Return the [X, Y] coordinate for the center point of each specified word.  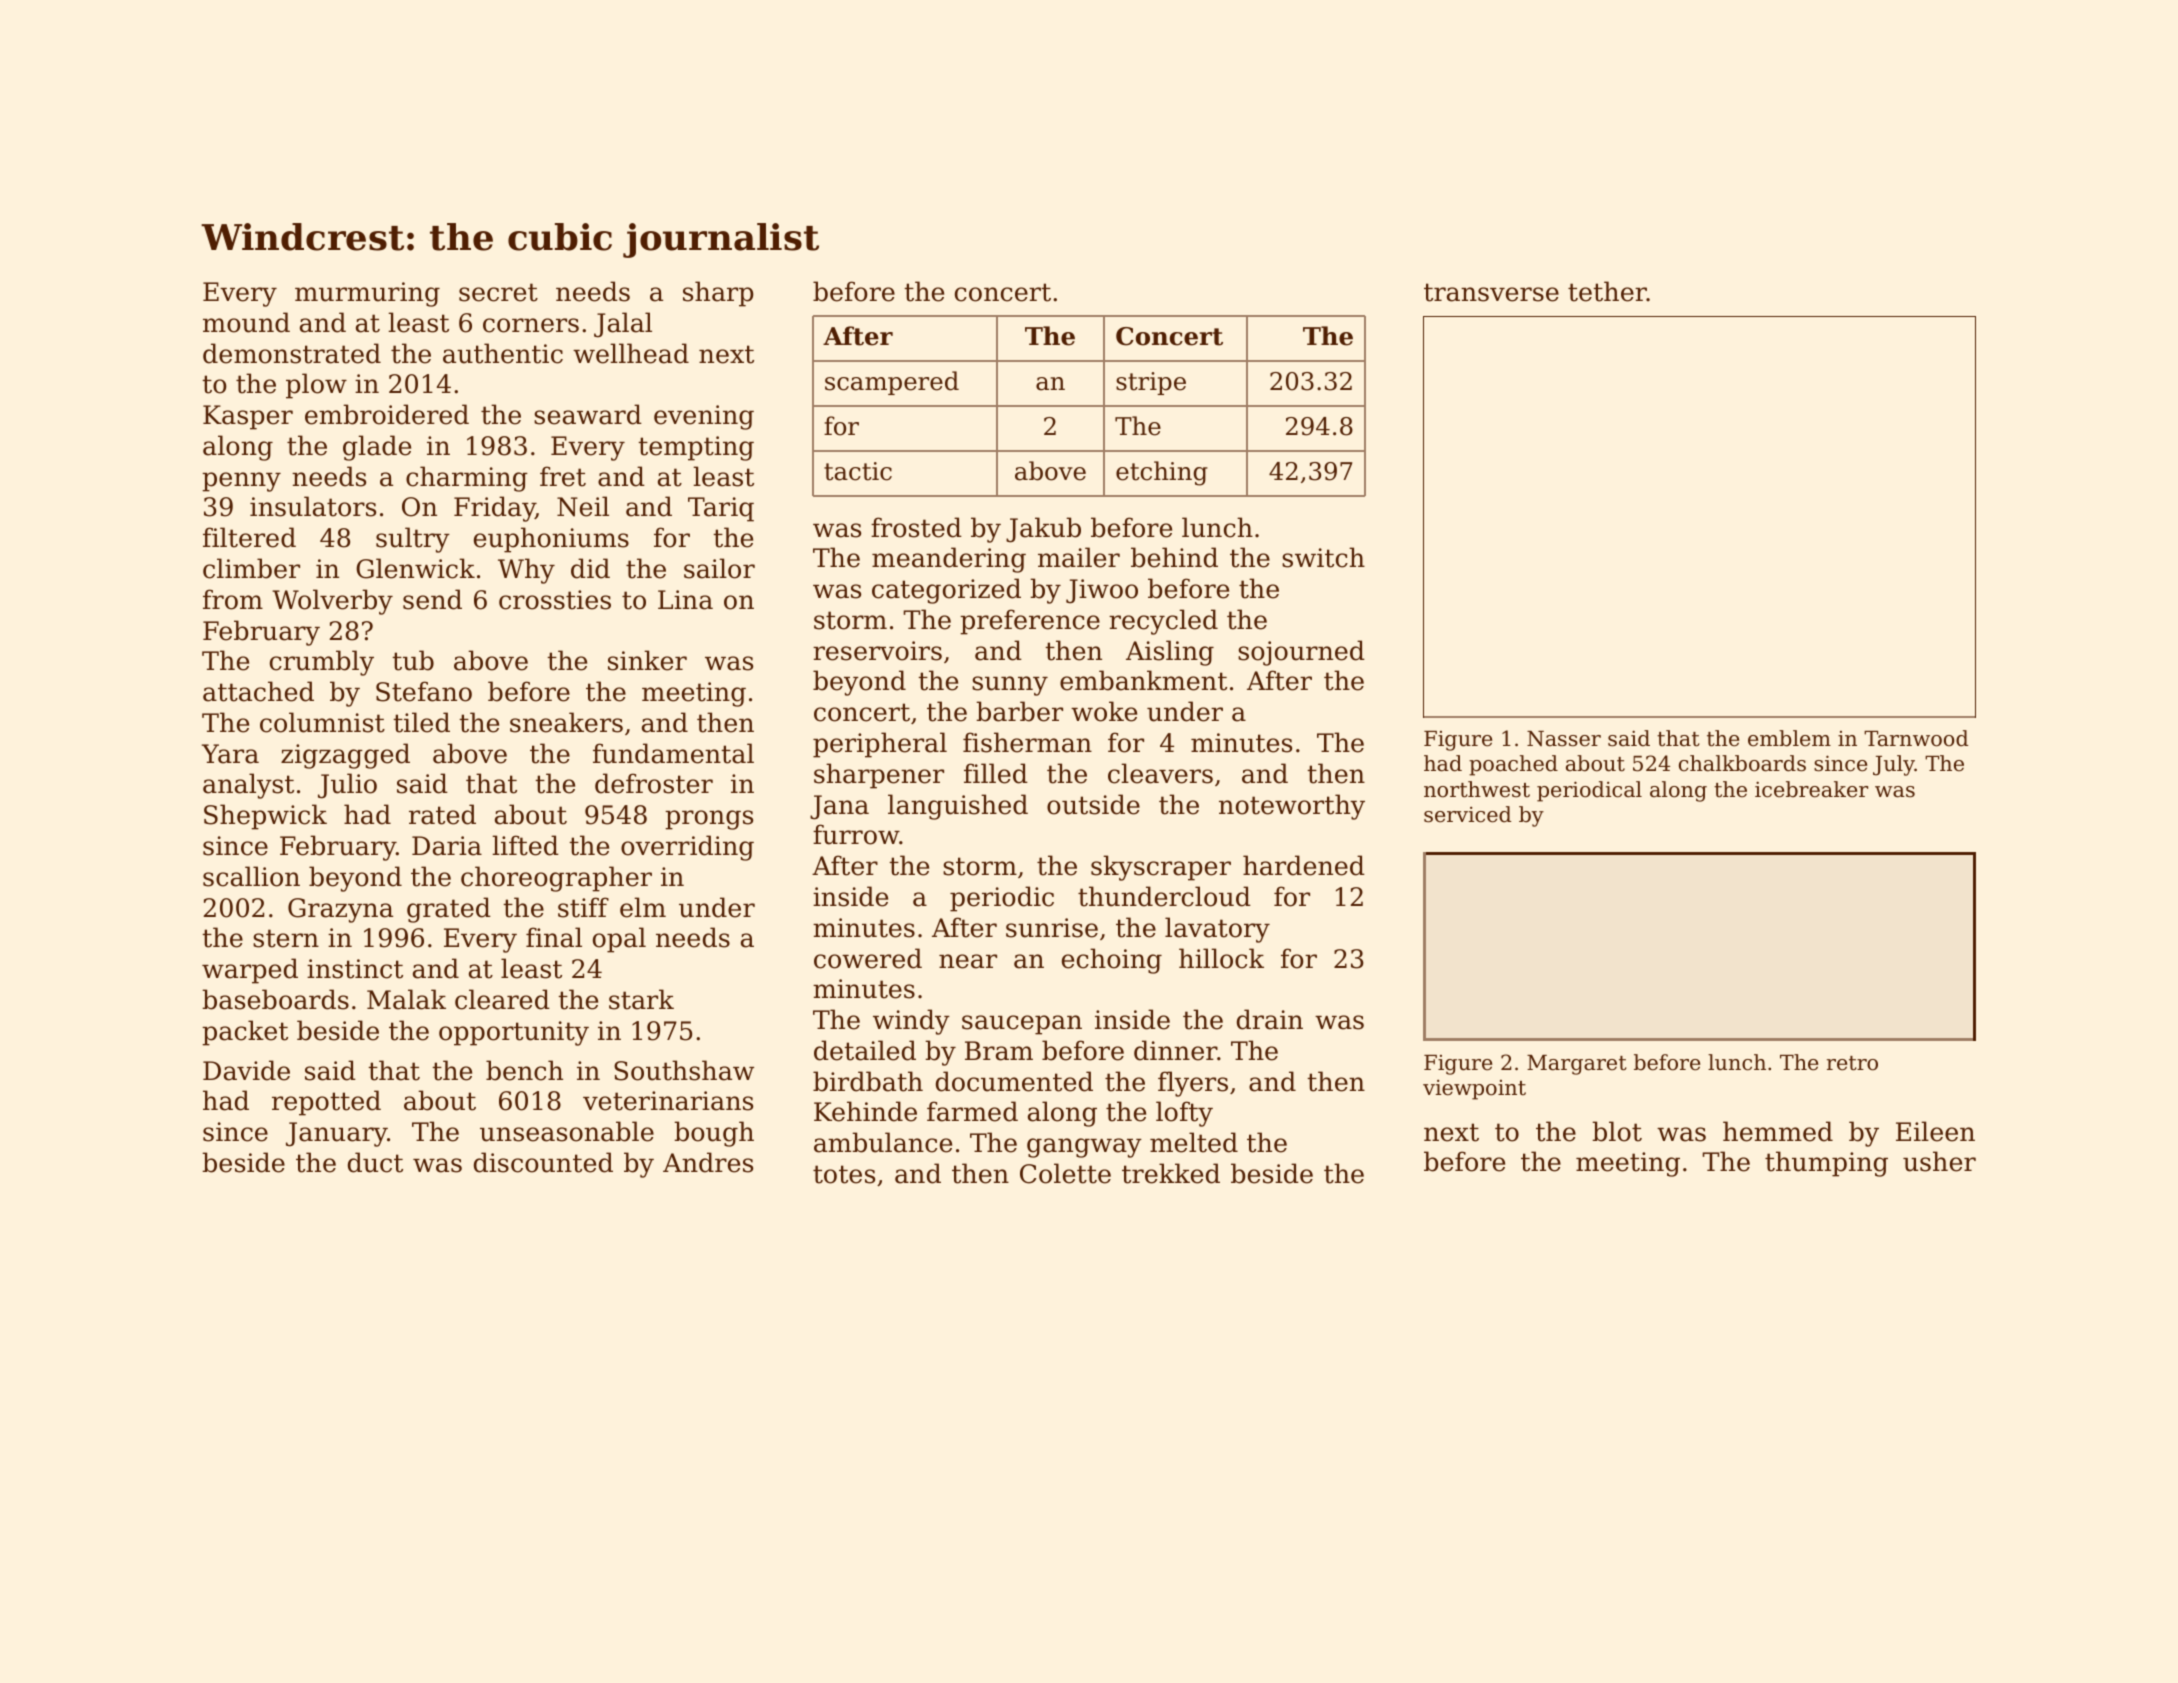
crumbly [322, 663]
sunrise [1052, 928]
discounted [543, 1162]
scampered [892, 383]
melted [1194, 1142]
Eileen [1935, 1131]
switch [1323, 557]
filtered [249, 537]
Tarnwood [1916, 738]
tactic [858, 471]
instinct [355, 969]
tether [1607, 291]
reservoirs [877, 651]
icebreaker [1811, 789]
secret [498, 292]
